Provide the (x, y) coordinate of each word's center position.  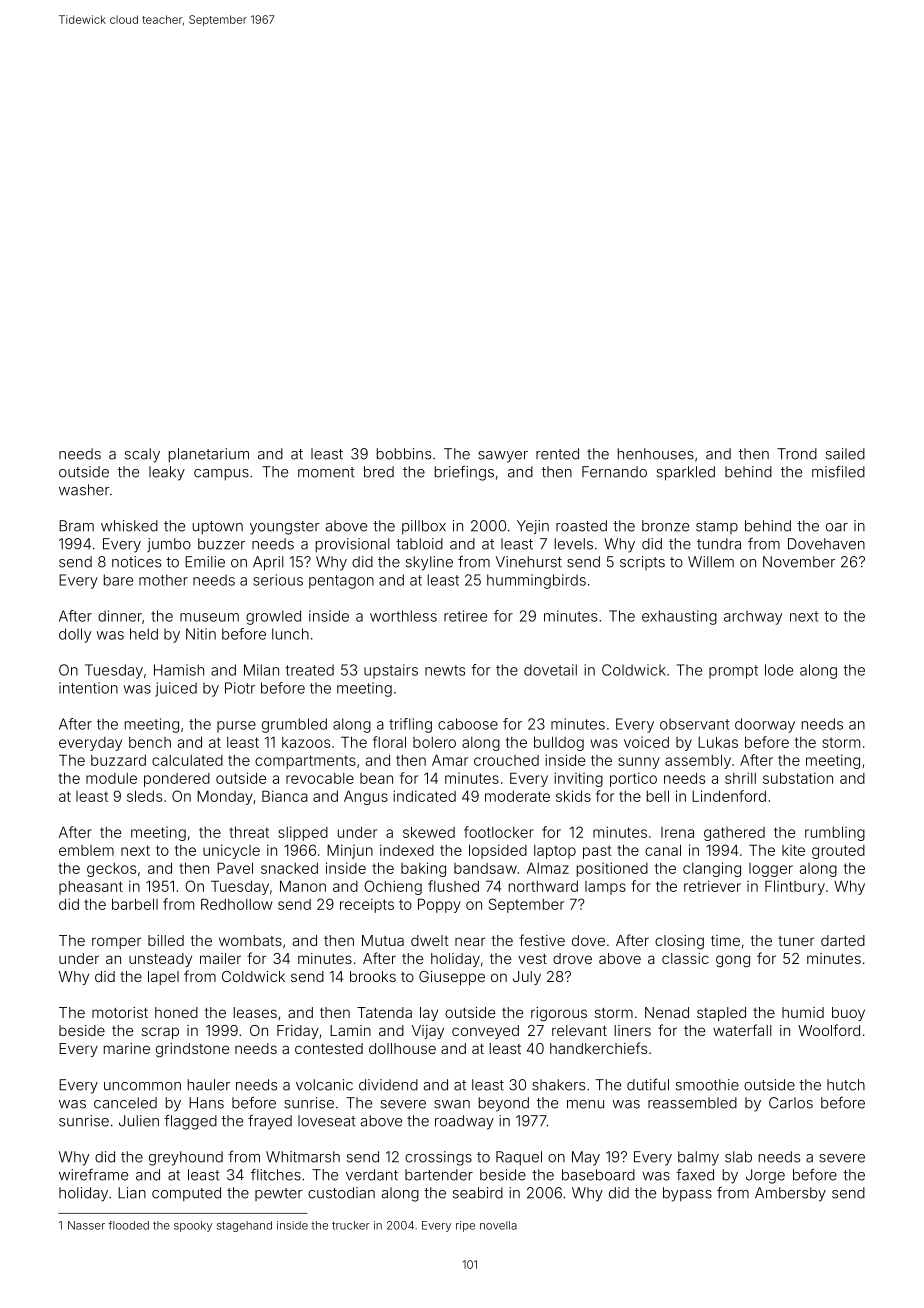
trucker (351, 1225)
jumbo (169, 545)
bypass (687, 1194)
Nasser (86, 1225)
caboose (468, 724)
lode (779, 670)
